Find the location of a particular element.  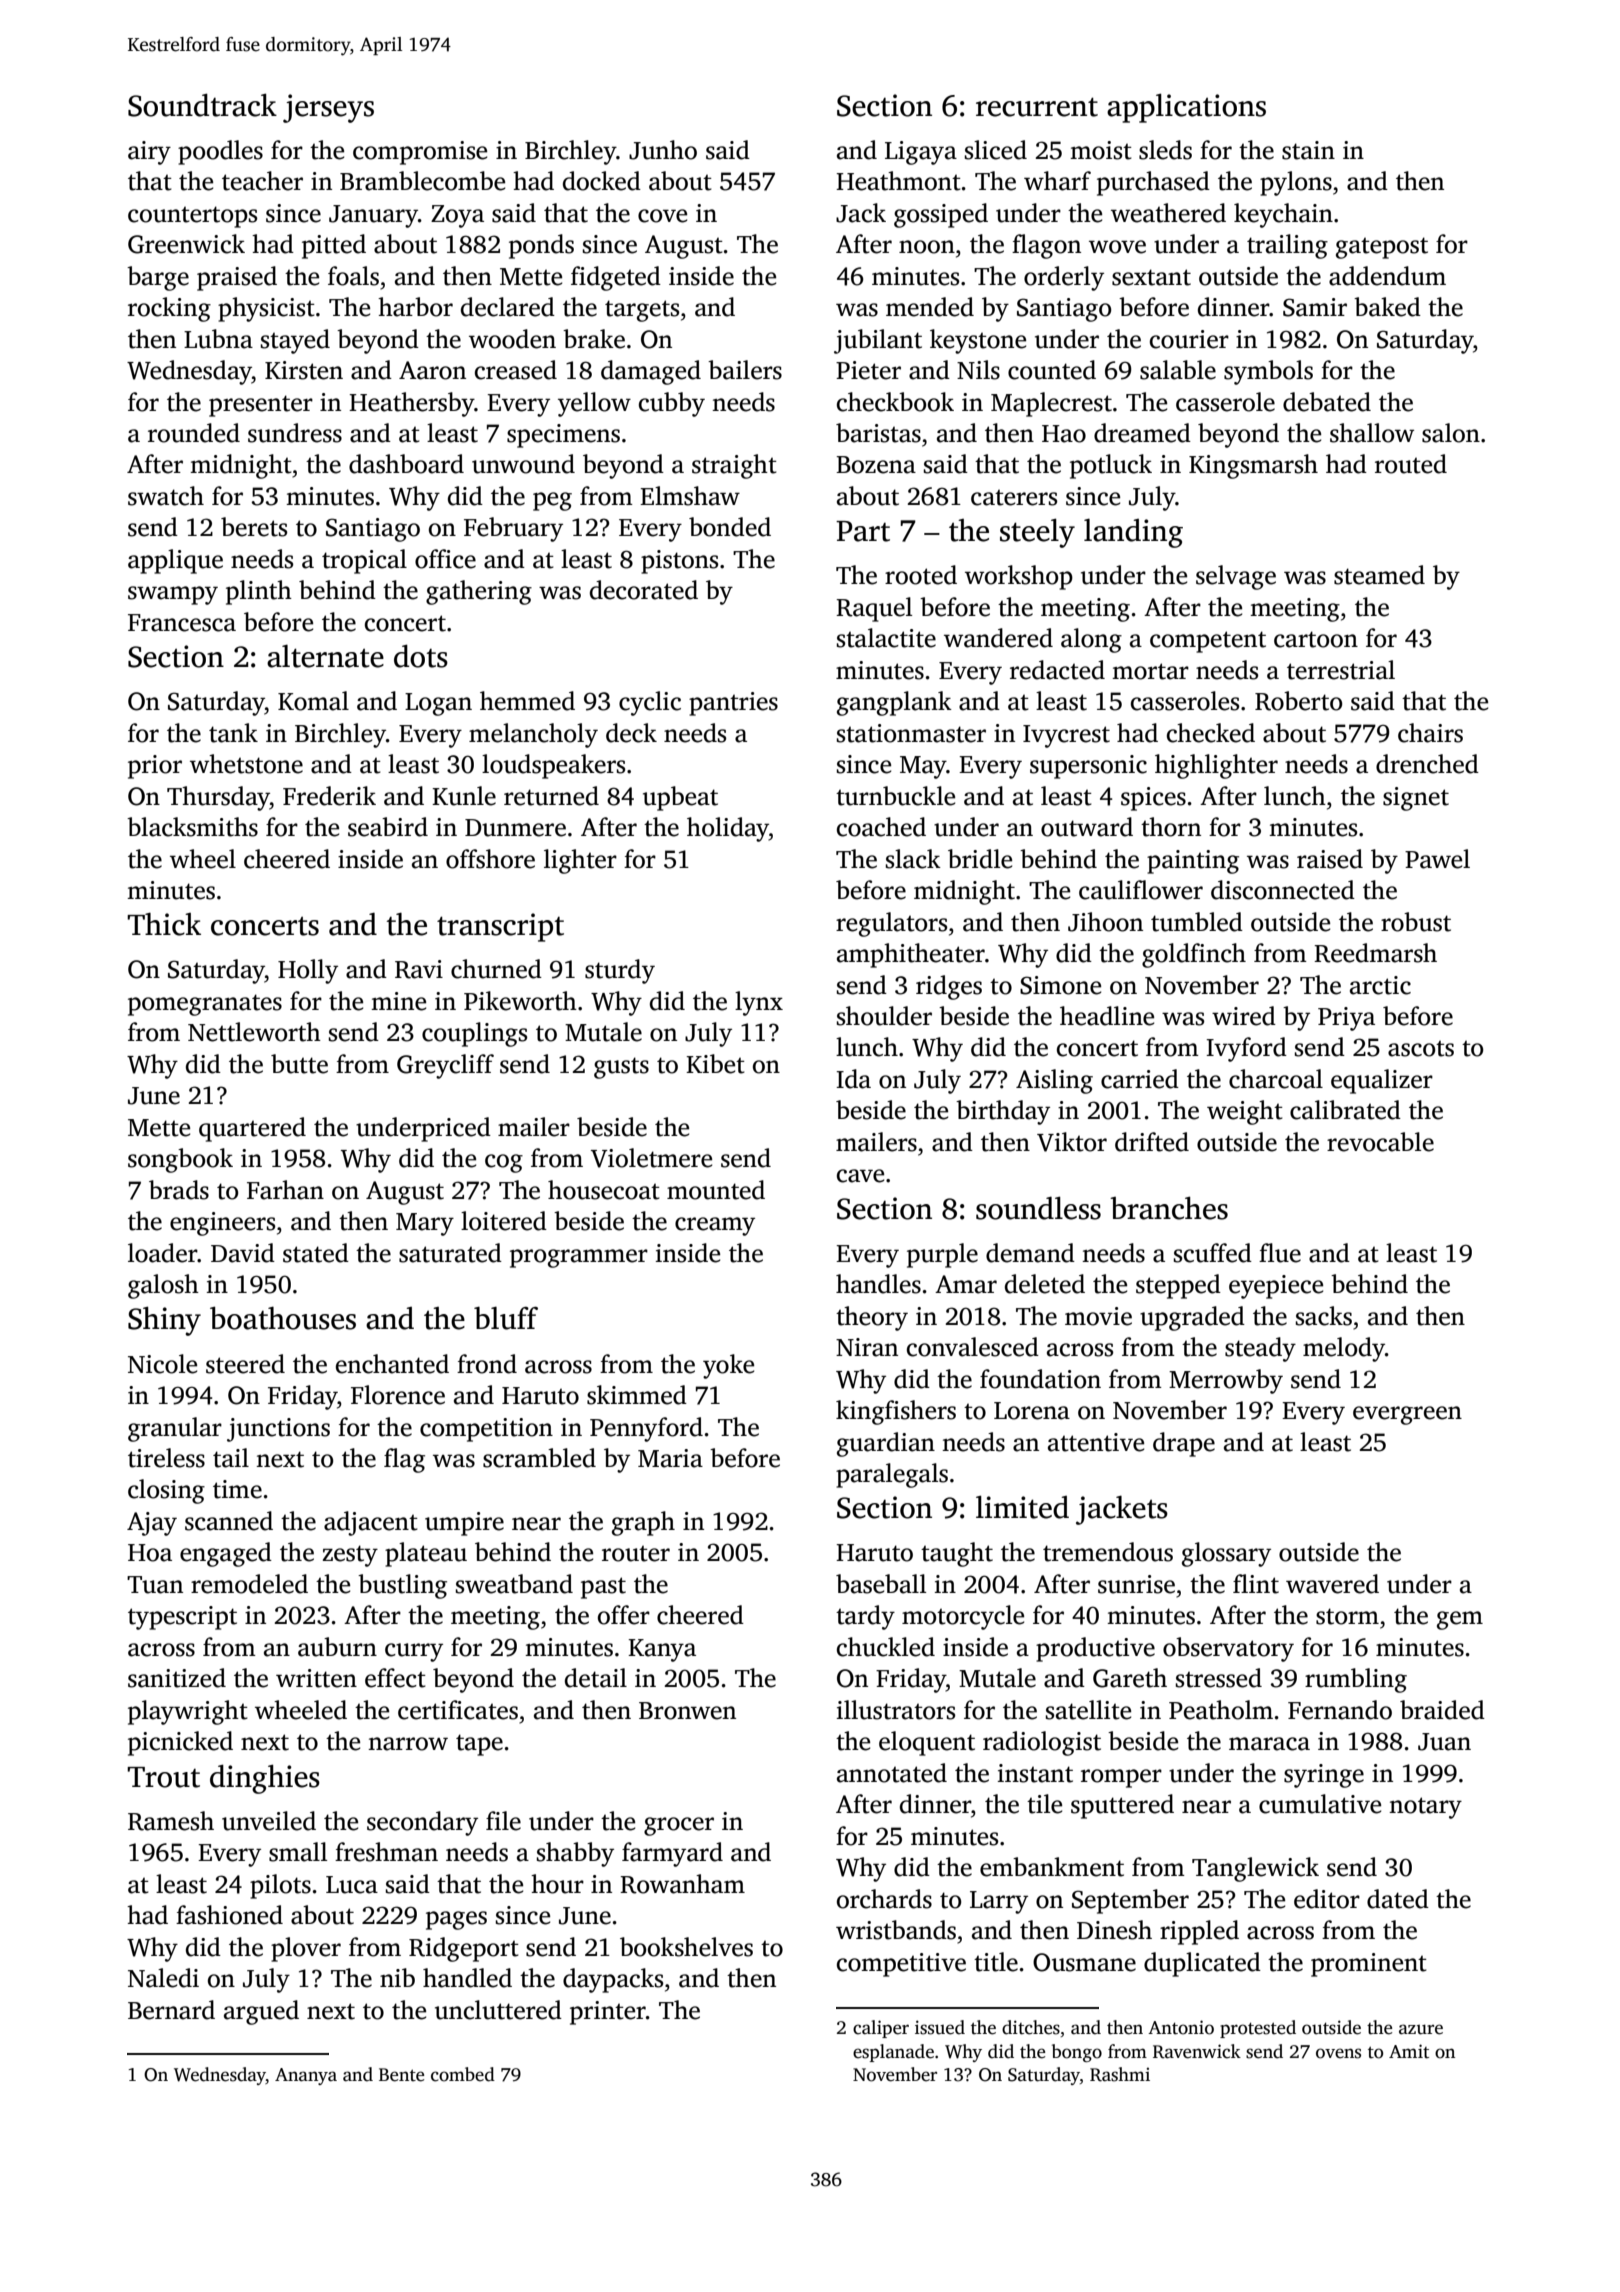

robust is located at coordinates (1416, 922).
